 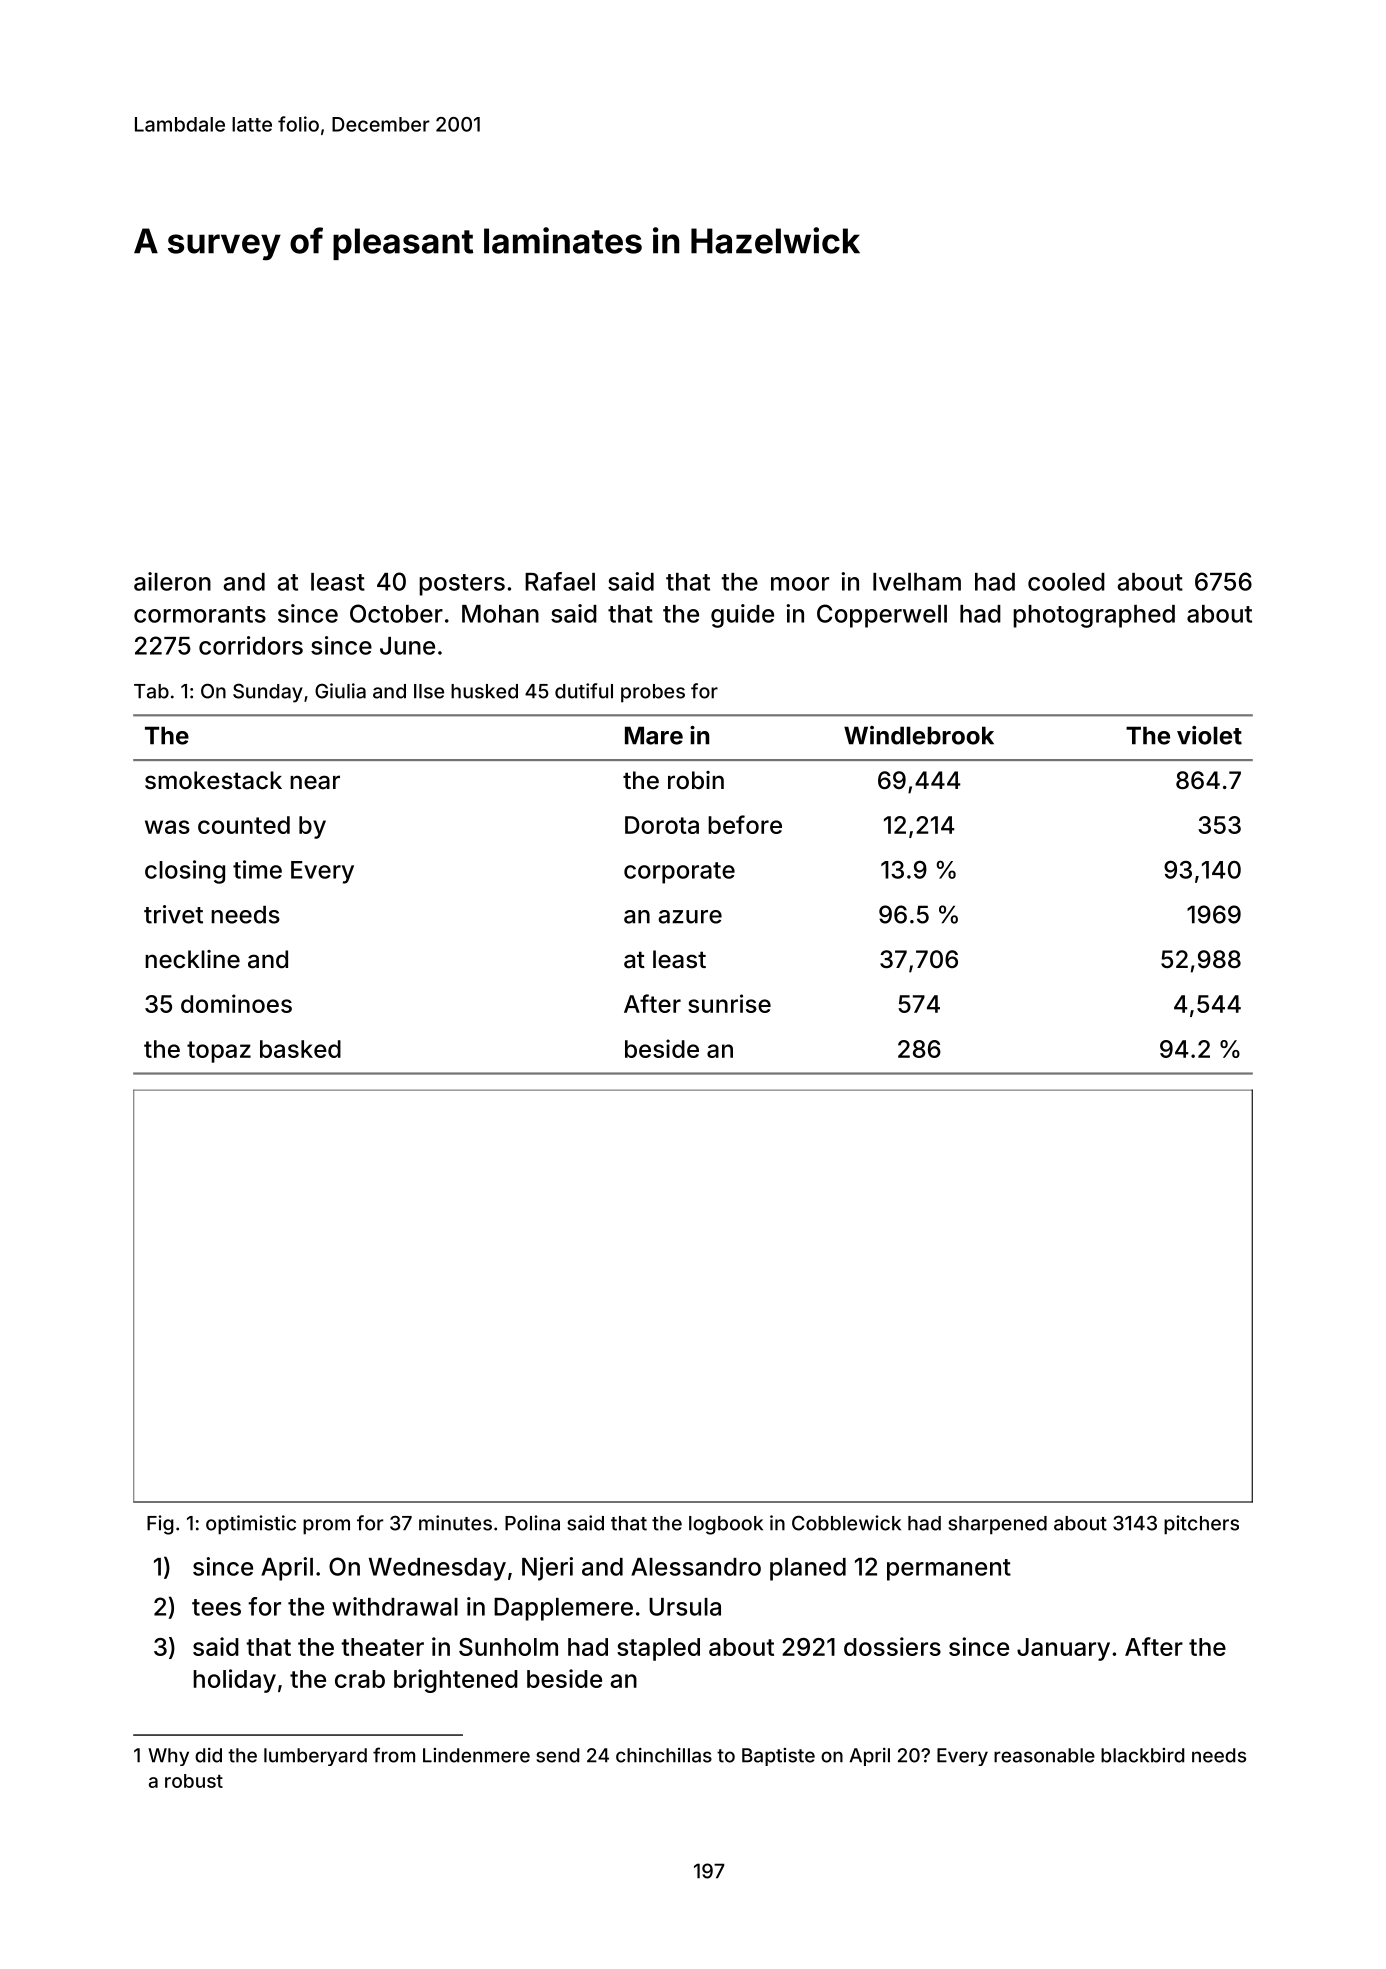 What do you see at coordinates (300, 1049) in the screenshot?
I see `basked` at bounding box center [300, 1049].
